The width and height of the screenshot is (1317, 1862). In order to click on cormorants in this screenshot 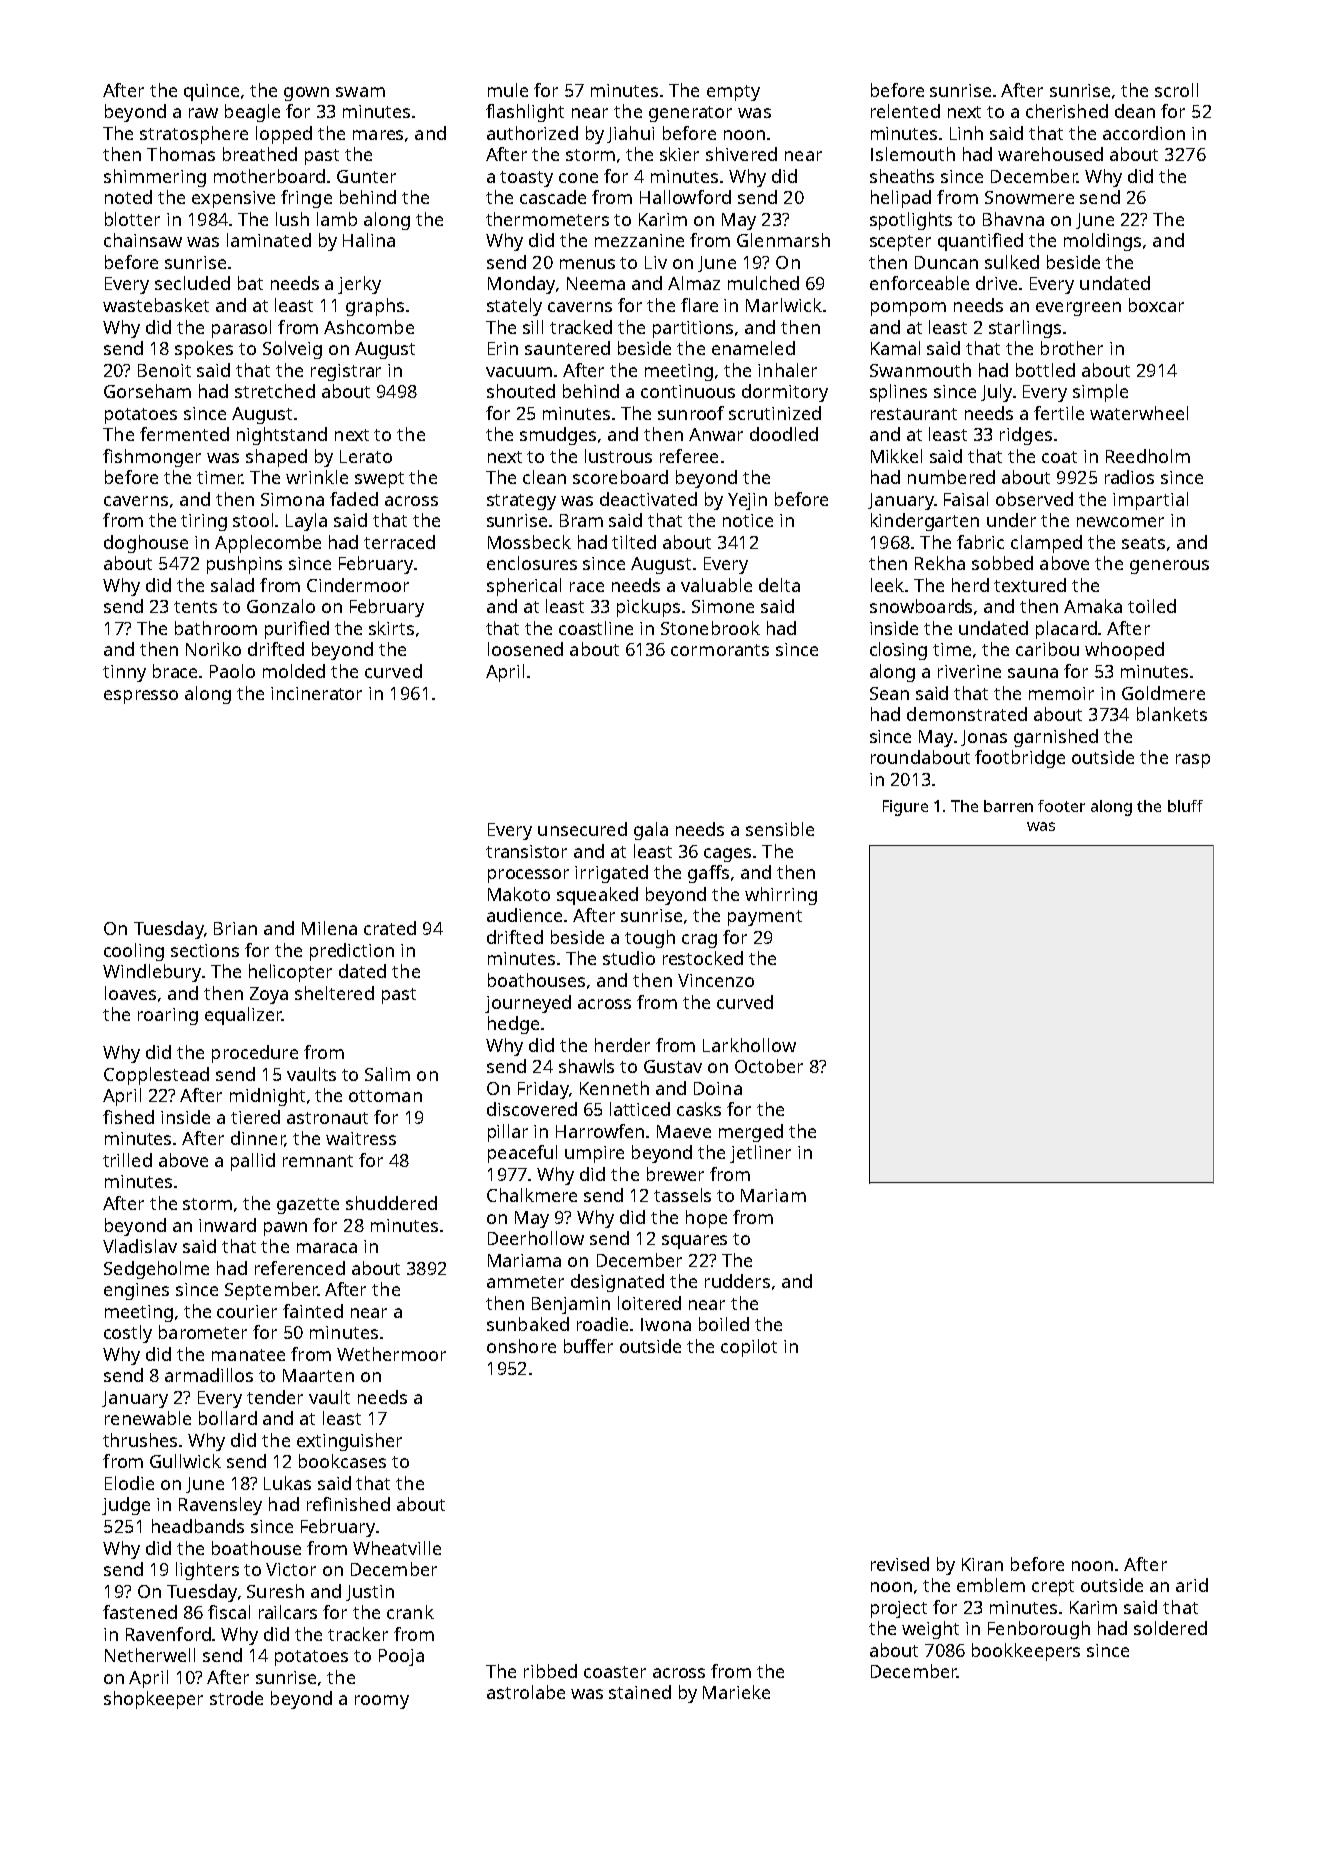, I will do `click(720, 650)`.
